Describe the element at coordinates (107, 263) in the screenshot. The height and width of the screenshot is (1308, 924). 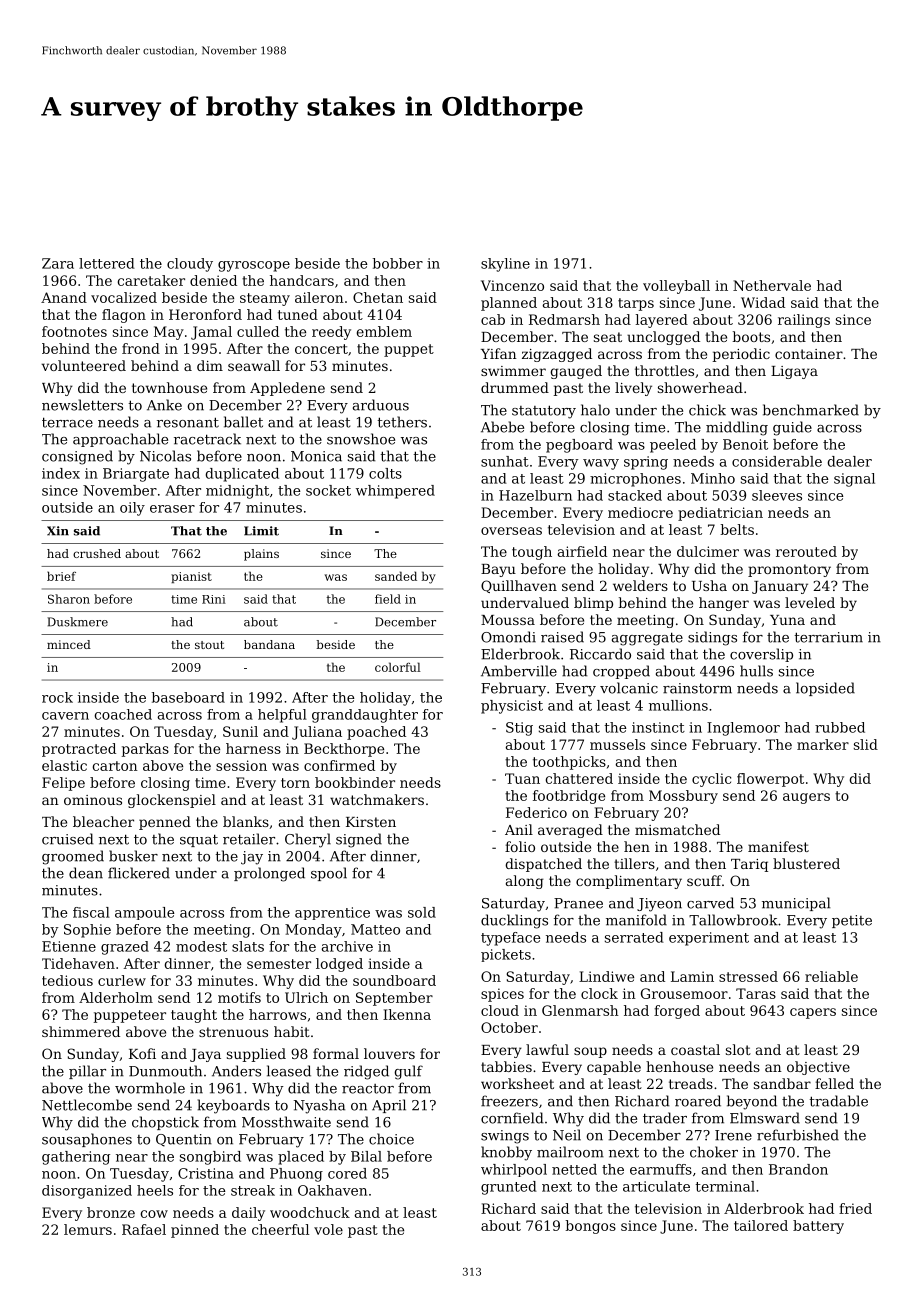
I see `lettered` at that location.
